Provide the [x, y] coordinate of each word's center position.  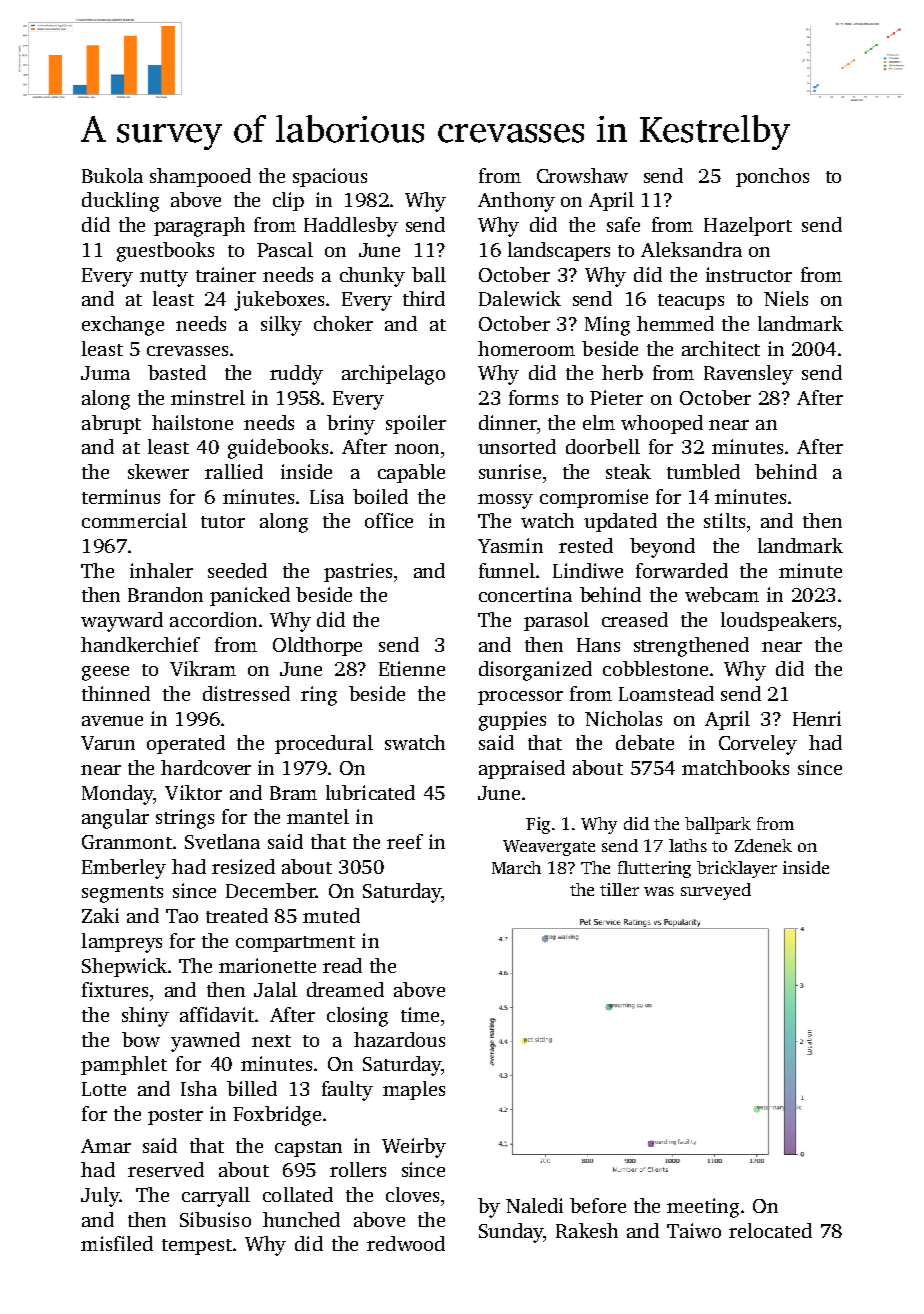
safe [623, 224]
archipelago [393, 375]
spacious [330, 177]
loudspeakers [778, 621]
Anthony [516, 202]
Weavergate [549, 848]
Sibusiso [215, 1219]
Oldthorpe [317, 646]
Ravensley [748, 375]
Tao [182, 916]
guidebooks [278, 449]
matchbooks [735, 767]
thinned [116, 693]
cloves [412, 1194]
